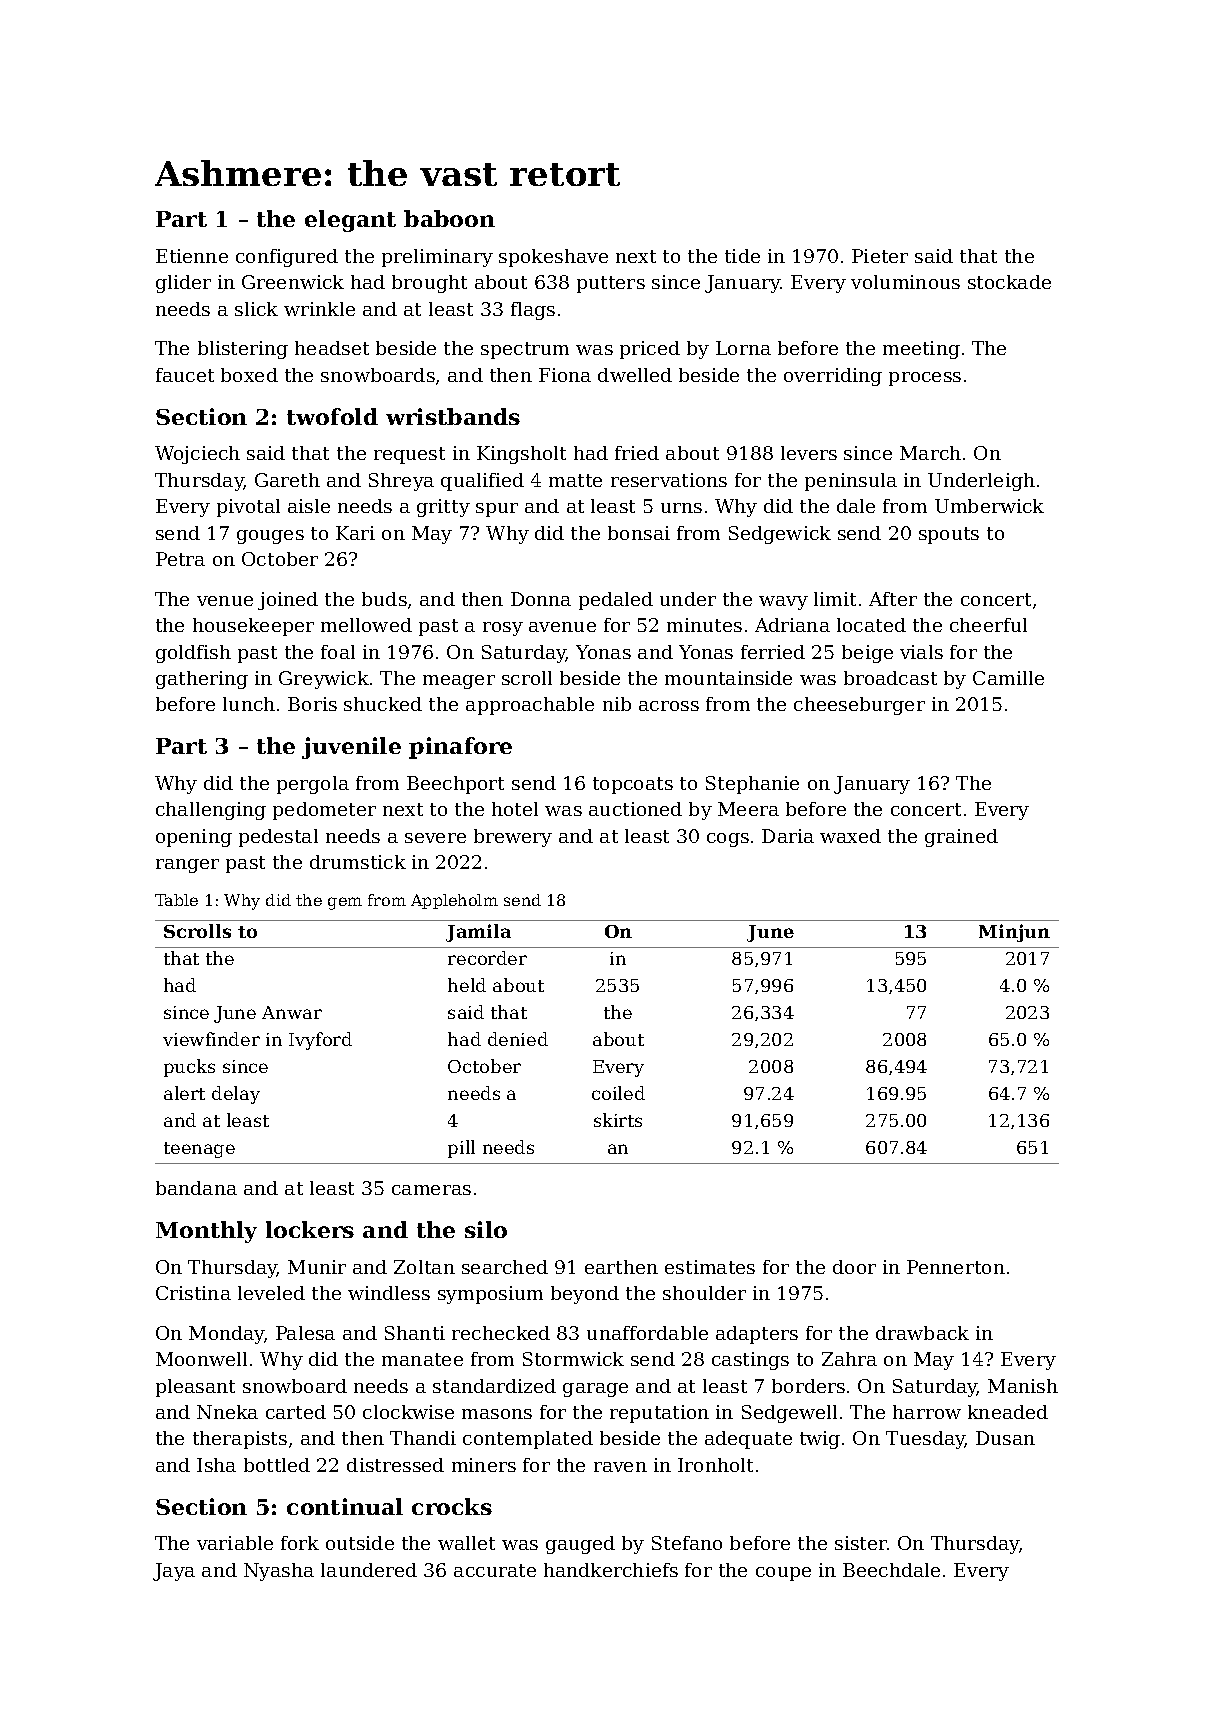 This document has height=1717, width=1214. Describe the element at coordinates (880, 256) in the document. I see `Pieter` at that location.
